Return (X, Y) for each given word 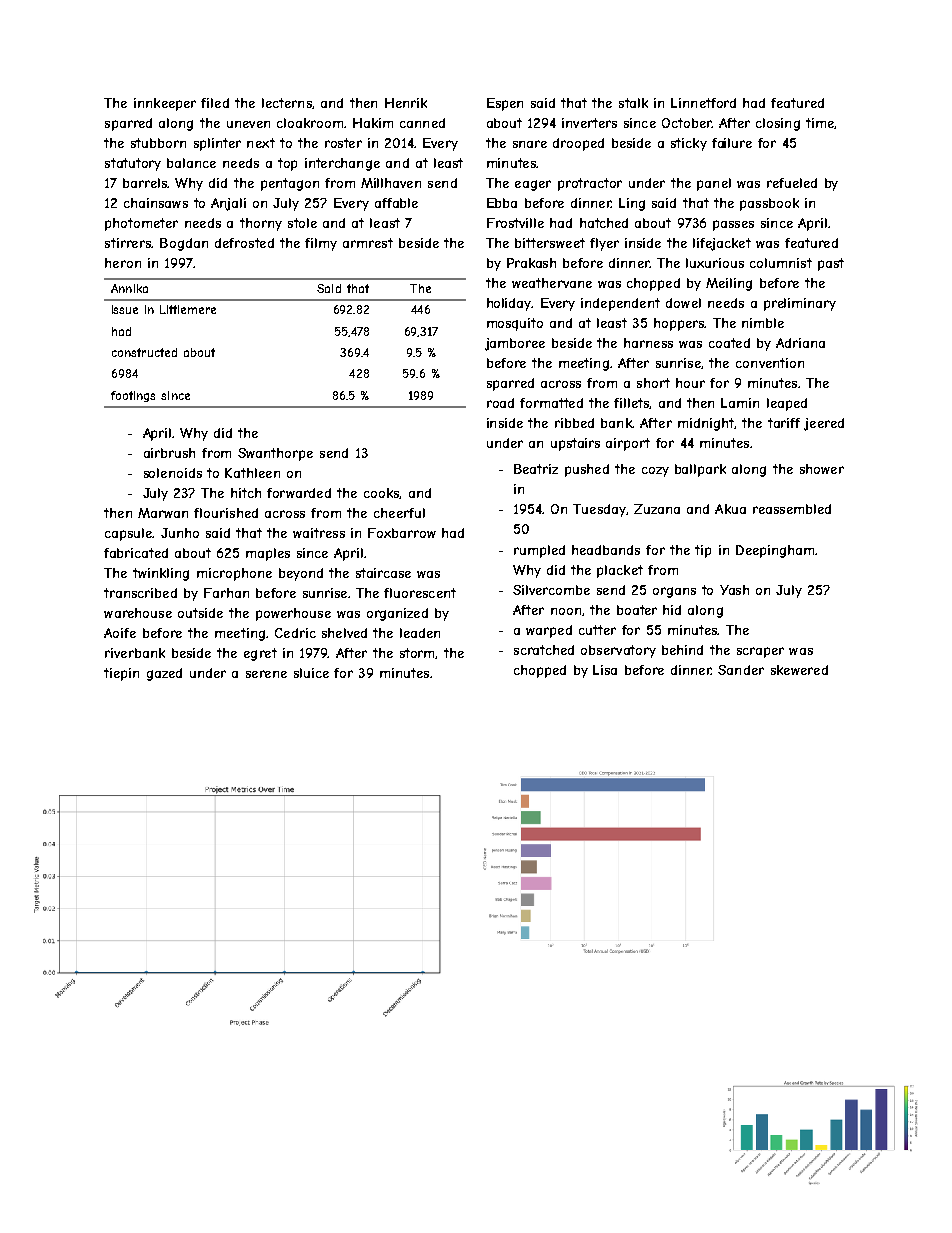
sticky (689, 144)
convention (770, 363)
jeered (824, 424)
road (500, 403)
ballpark (700, 470)
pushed (587, 470)
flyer (604, 244)
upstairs (575, 444)
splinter (217, 144)
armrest (368, 243)
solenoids (173, 473)
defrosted (244, 243)
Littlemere (188, 309)
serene (266, 674)
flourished (226, 513)
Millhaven (391, 183)
